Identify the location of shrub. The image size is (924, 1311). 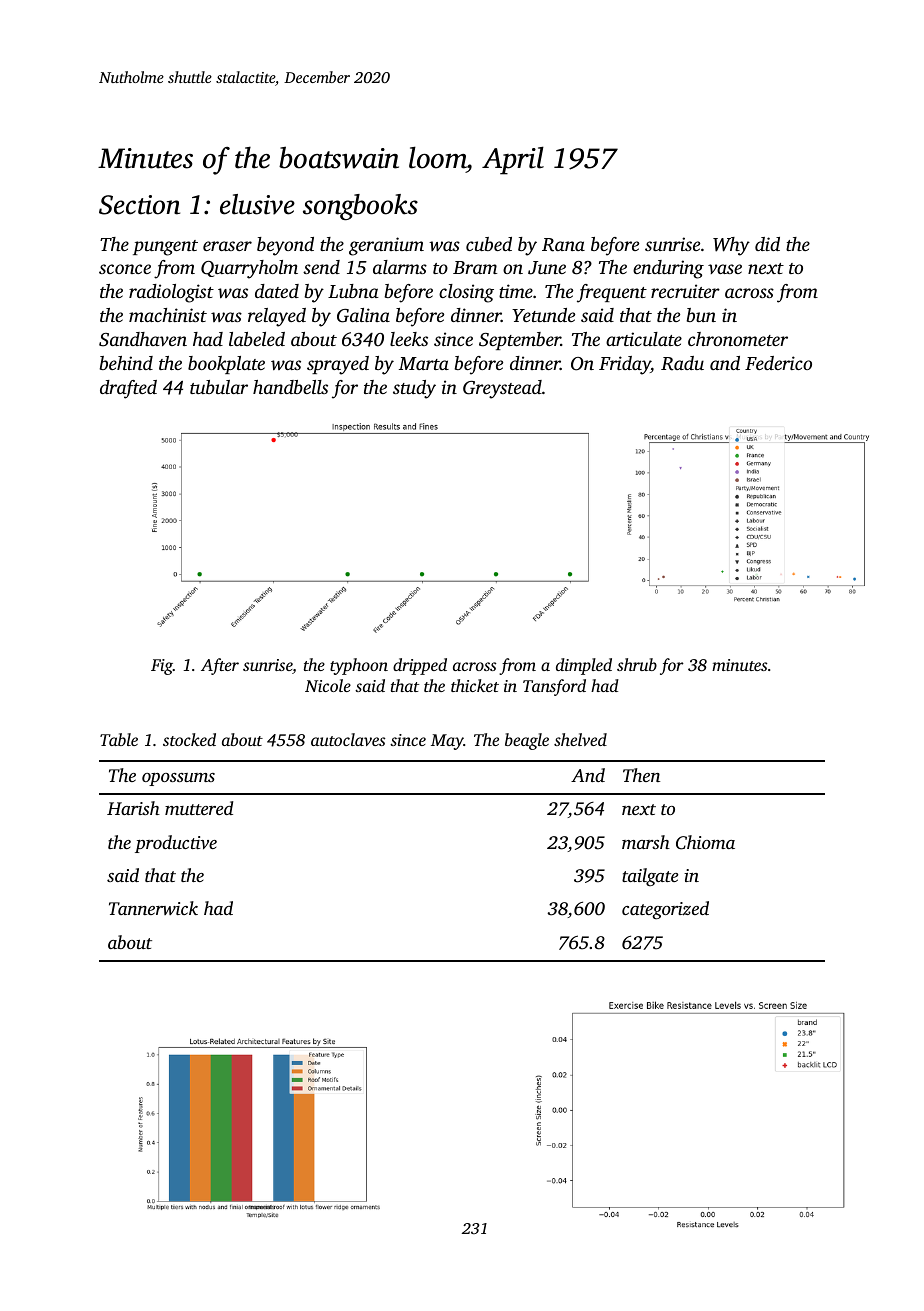
(637, 664).
